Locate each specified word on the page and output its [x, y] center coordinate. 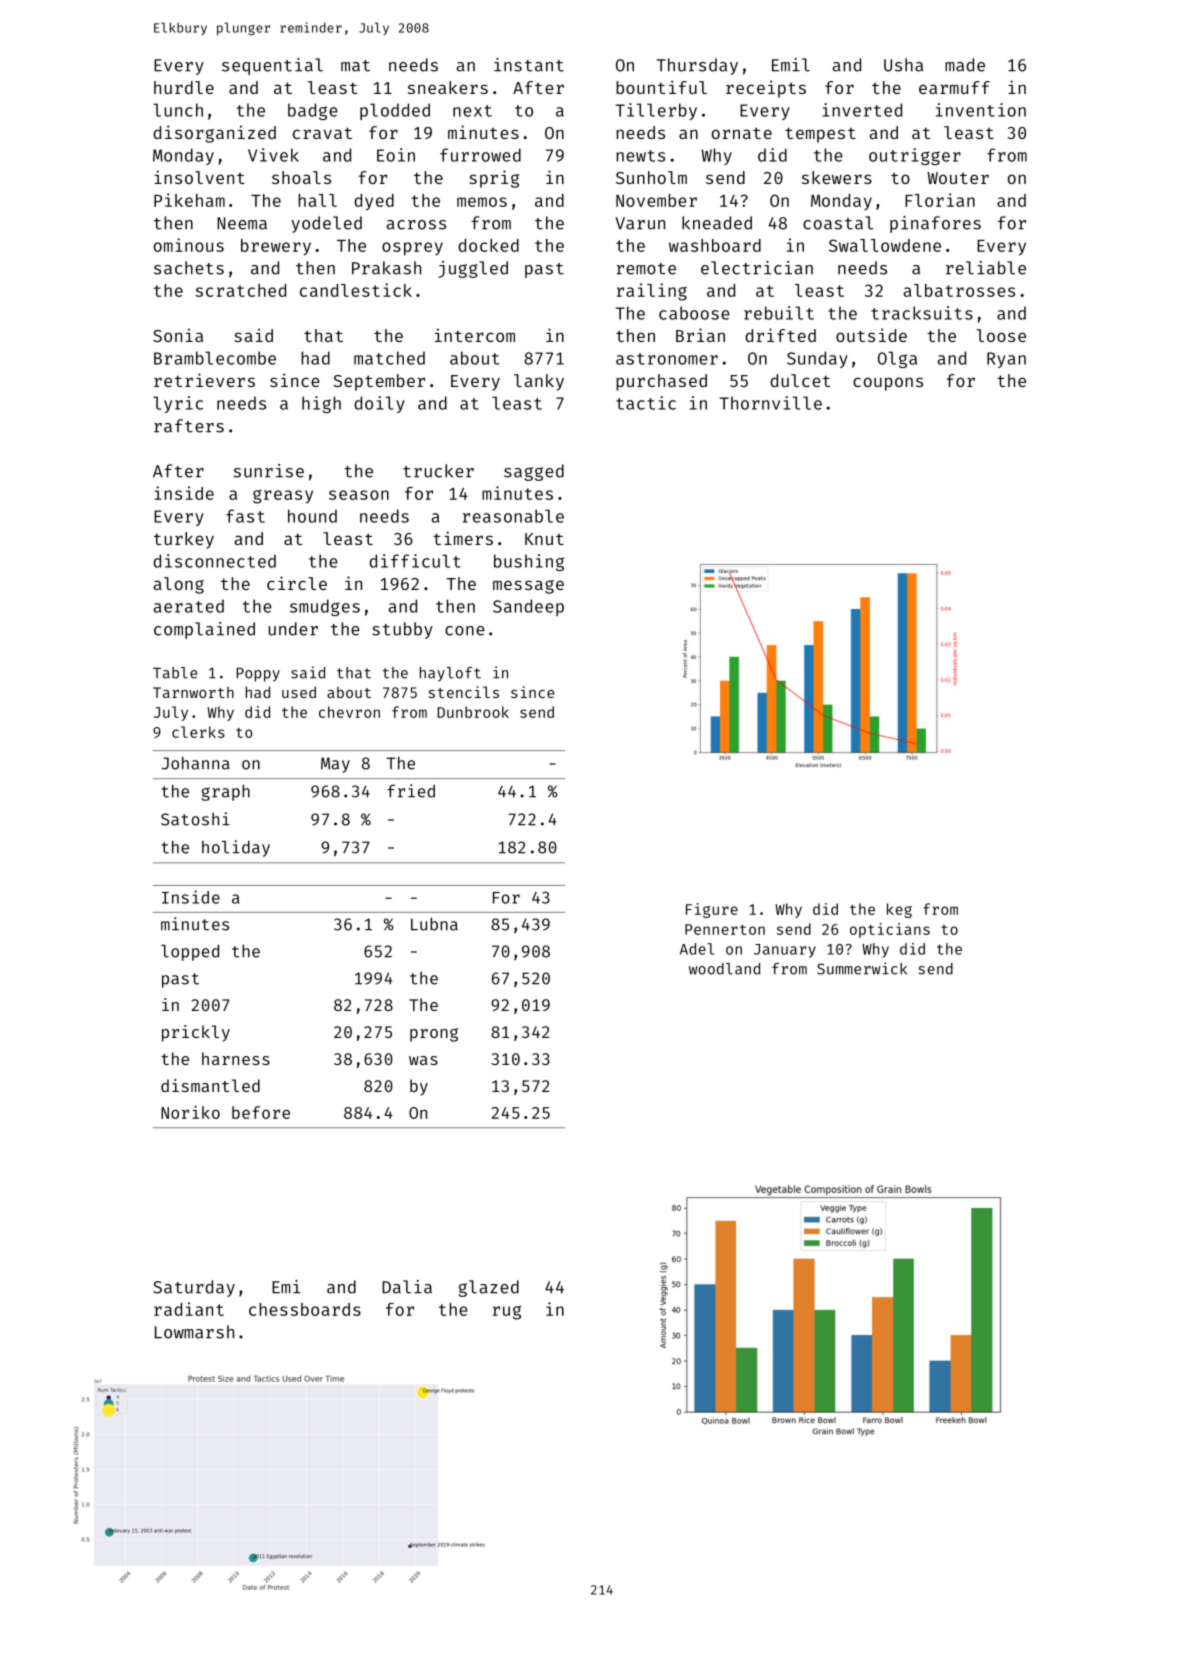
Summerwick [862, 968]
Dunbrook [473, 712]
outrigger [915, 156]
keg [899, 910]
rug [507, 1313]
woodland [724, 969]
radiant [189, 1309]
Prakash [386, 268]
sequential [272, 66]
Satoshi [195, 819]
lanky [539, 382]
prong [434, 1035]
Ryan [1006, 360]
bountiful [661, 87]
